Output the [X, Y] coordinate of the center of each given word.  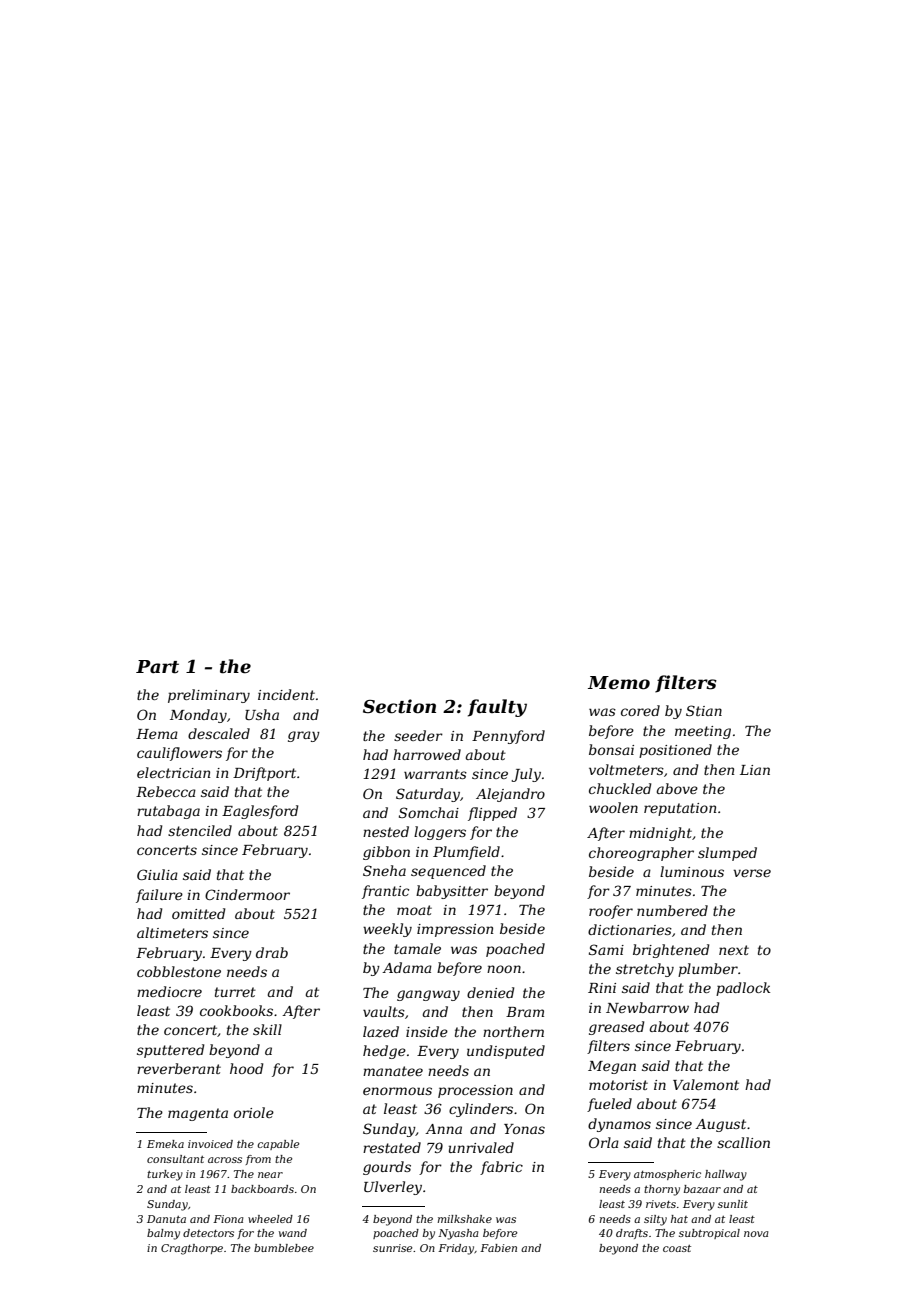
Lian [755, 770]
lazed [381, 1032]
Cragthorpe [192, 1249]
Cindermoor [247, 894]
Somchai [429, 812]
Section [399, 706]
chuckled [620, 788]
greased [616, 1028]
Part [157, 667]
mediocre [169, 991]
